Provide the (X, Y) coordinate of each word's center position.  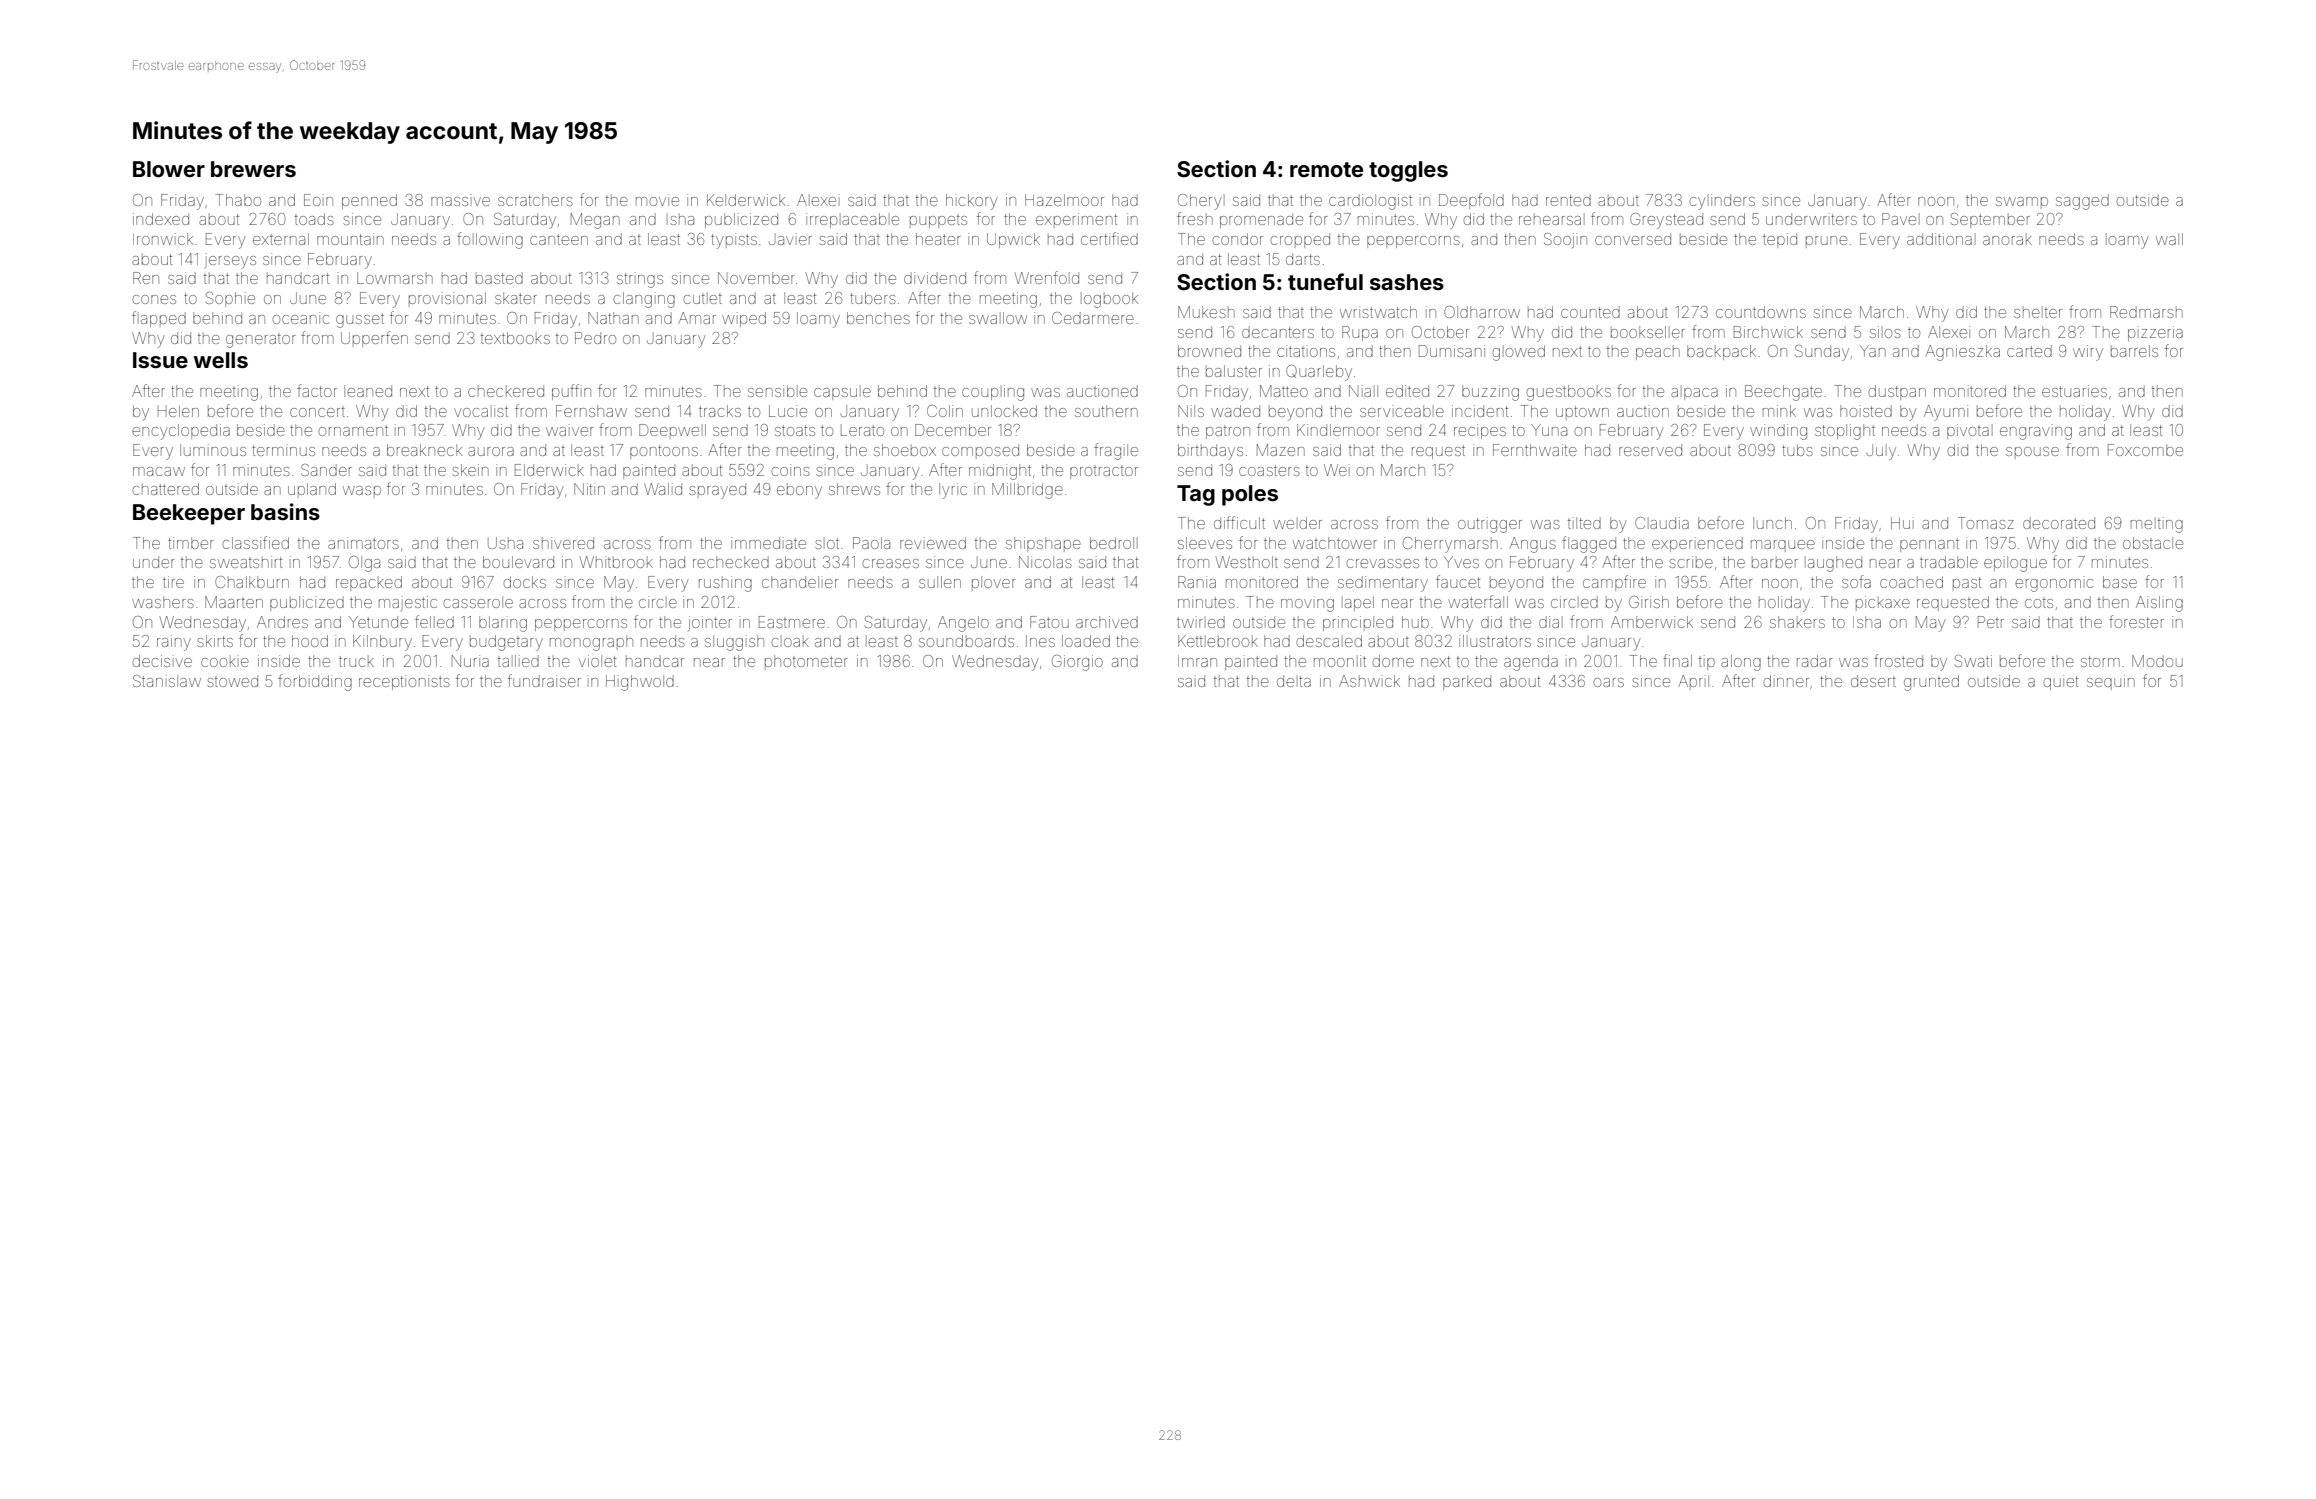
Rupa (1360, 333)
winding (1778, 432)
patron (1228, 432)
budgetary (506, 643)
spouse (2032, 453)
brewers (253, 169)
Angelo (963, 624)
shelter (2038, 312)
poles (1250, 495)
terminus (283, 450)
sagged (2082, 202)
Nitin (589, 489)
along (1741, 663)
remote (1326, 169)
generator (261, 341)
